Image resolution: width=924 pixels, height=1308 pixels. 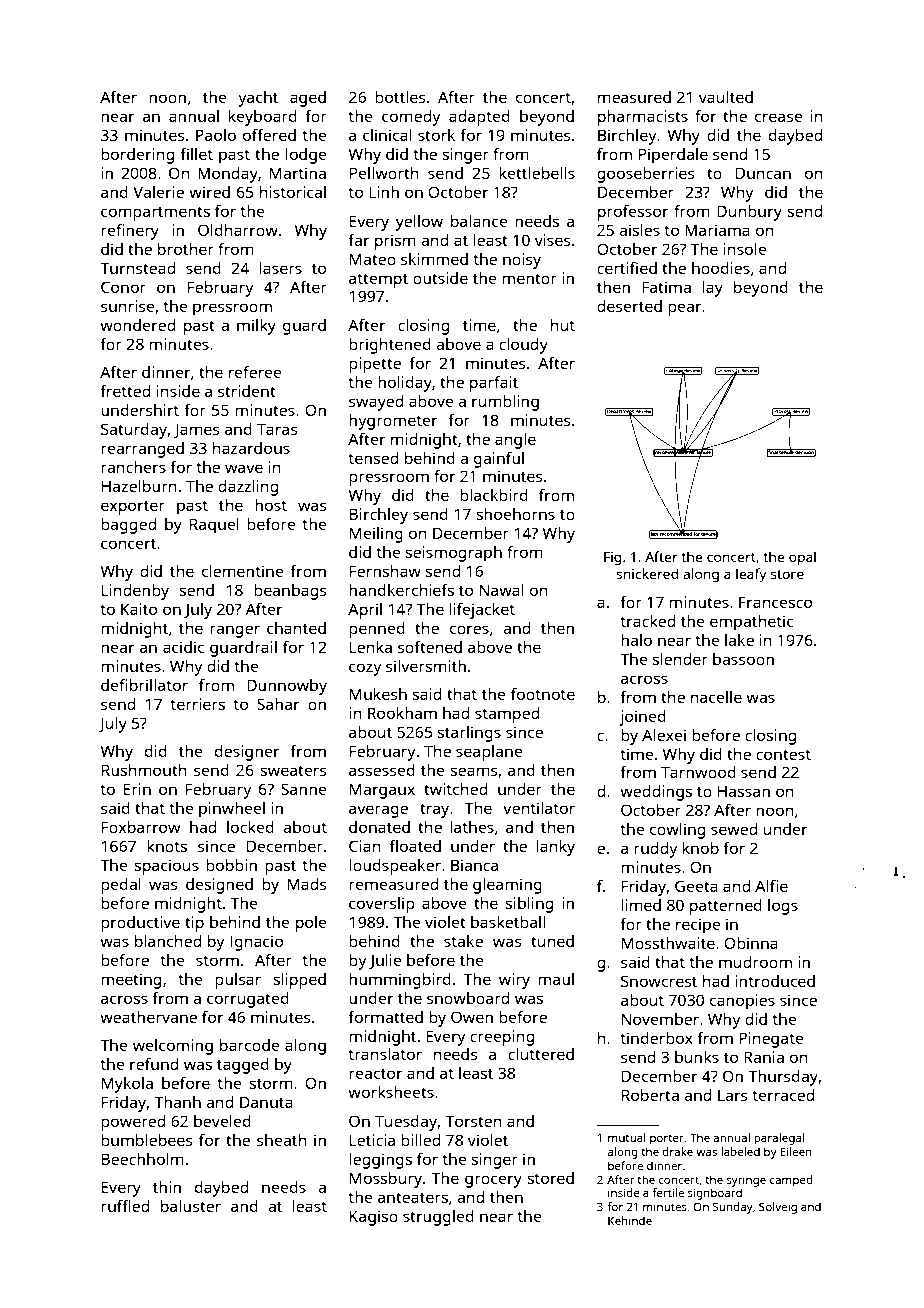 What do you see at coordinates (643, 118) in the screenshot?
I see `pharmacists` at bounding box center [643, 118].
